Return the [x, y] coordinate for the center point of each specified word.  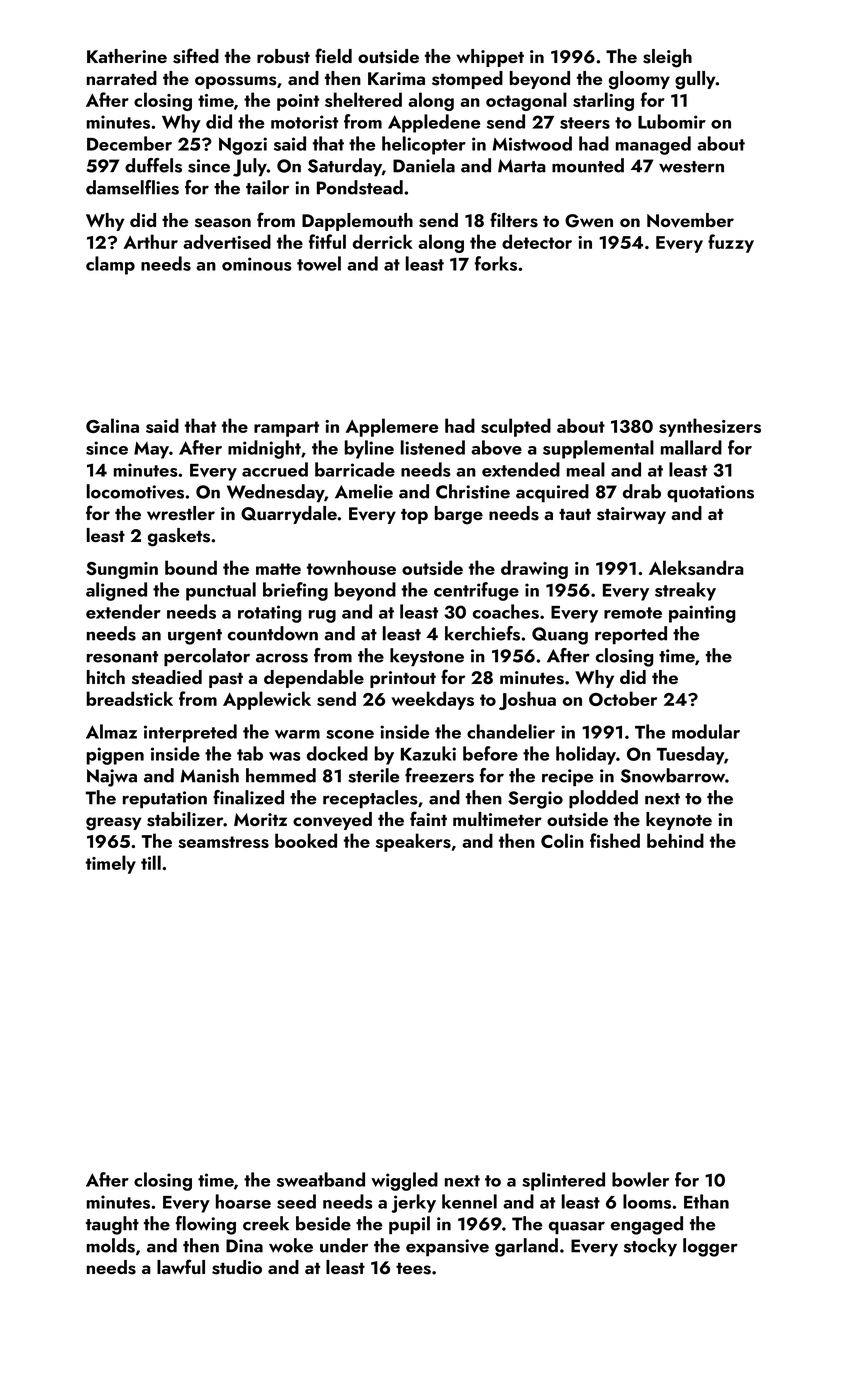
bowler [640, 1179]
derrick [383, 241]
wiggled [404, 1181]
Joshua [527, 700]
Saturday [345, 167]
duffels [153, 165]
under [344, 1245]
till [151, 862]
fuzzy [731, 243]
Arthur [150, 241]
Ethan [706, 1201]
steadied [167, 677]
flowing [206, 1225]
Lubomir [672, 121]
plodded [603, 799]
